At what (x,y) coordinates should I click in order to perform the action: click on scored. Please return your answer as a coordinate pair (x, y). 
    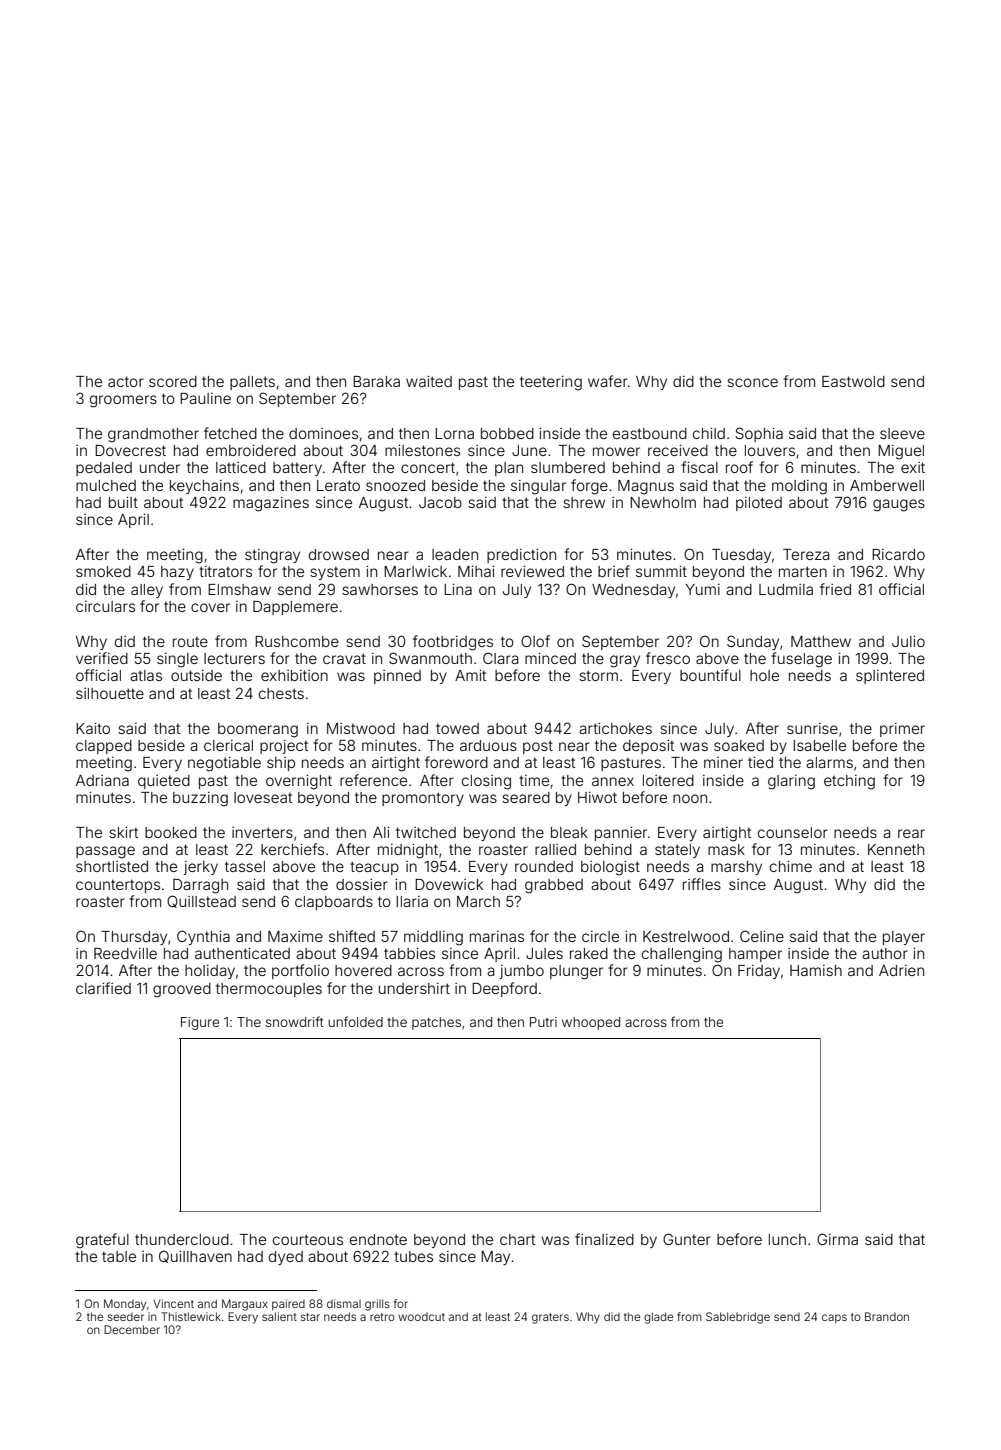
    Looking at the image, I should click on (173, 381).
